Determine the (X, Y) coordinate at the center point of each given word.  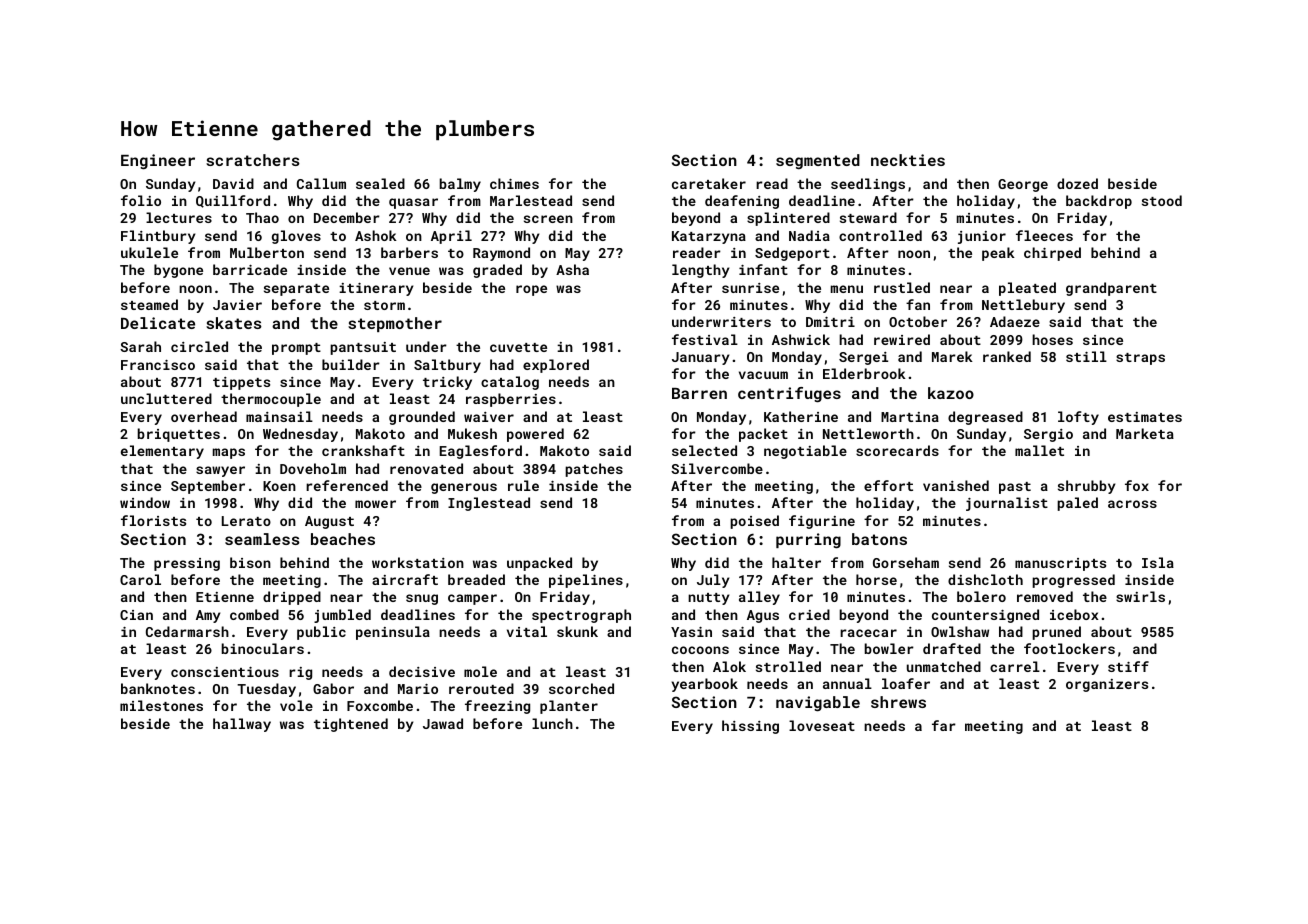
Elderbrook (864, 373)
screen (548, 219)
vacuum (763, 375)
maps (229, 453)
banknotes (158, 688)
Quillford (233, 201)
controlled (880, 235)
